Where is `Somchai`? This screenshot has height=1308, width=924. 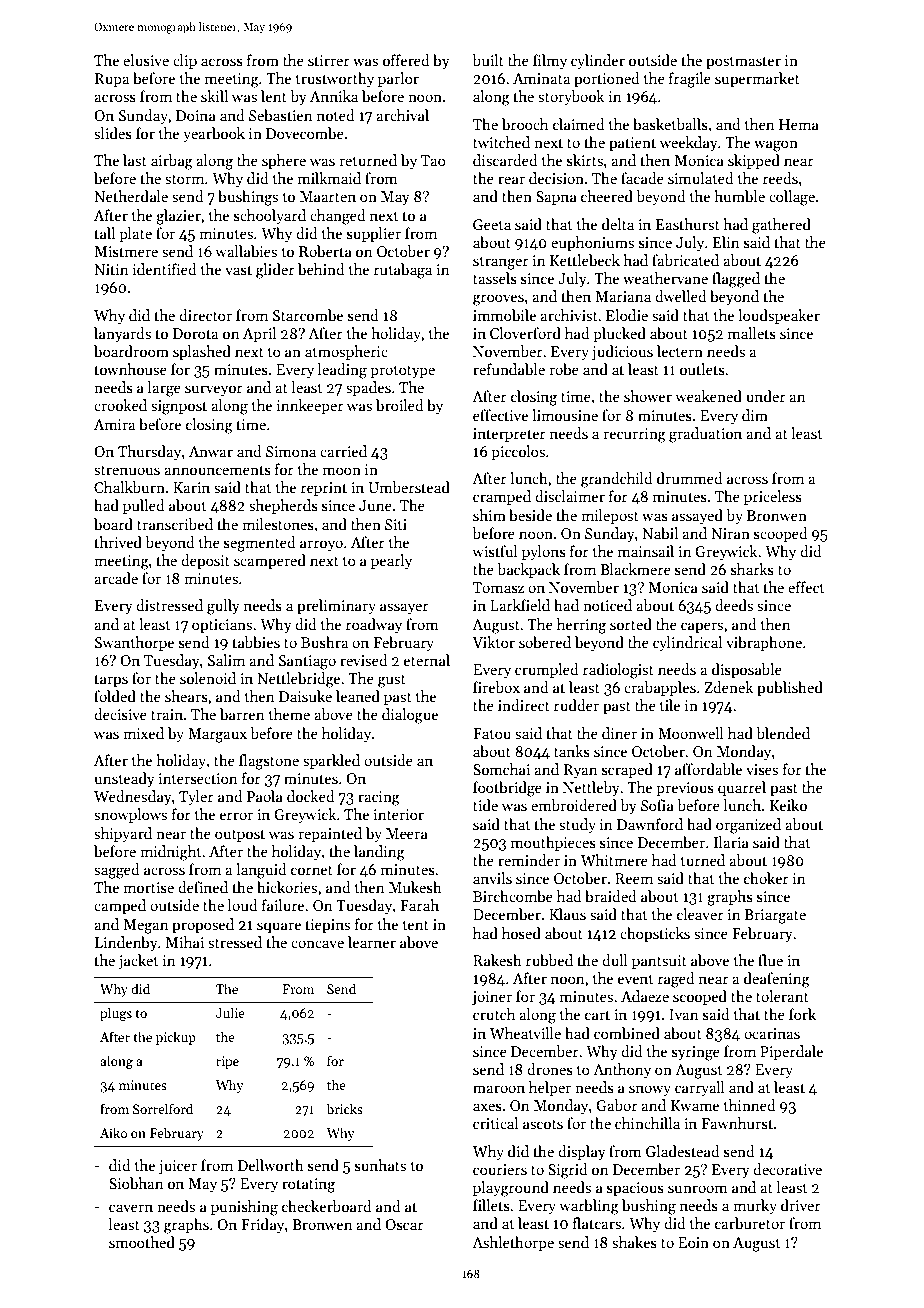
Somchai is located at coordinates (501, 769).
